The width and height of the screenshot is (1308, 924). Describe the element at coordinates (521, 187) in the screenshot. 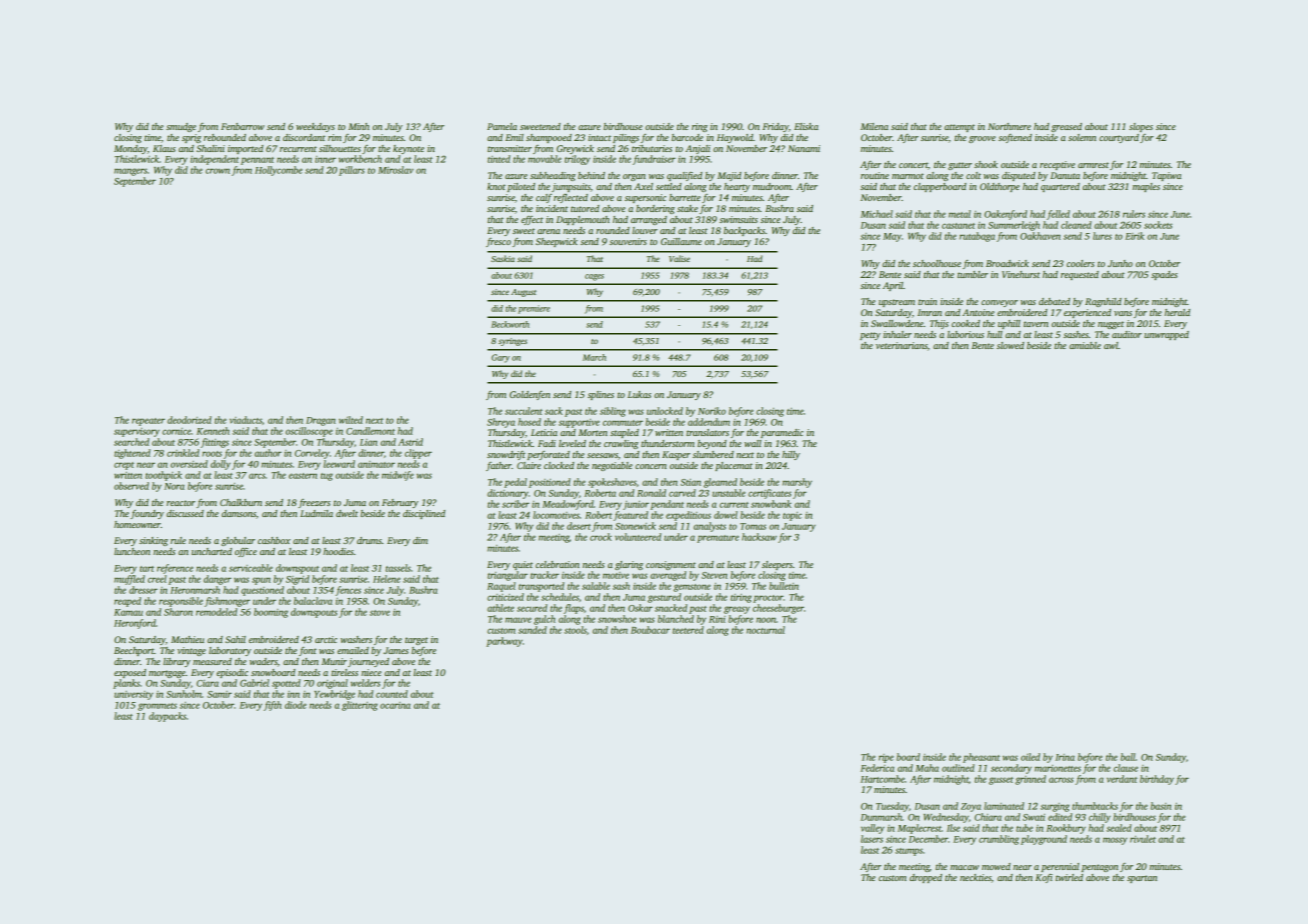

I see `piloted` at that location.
